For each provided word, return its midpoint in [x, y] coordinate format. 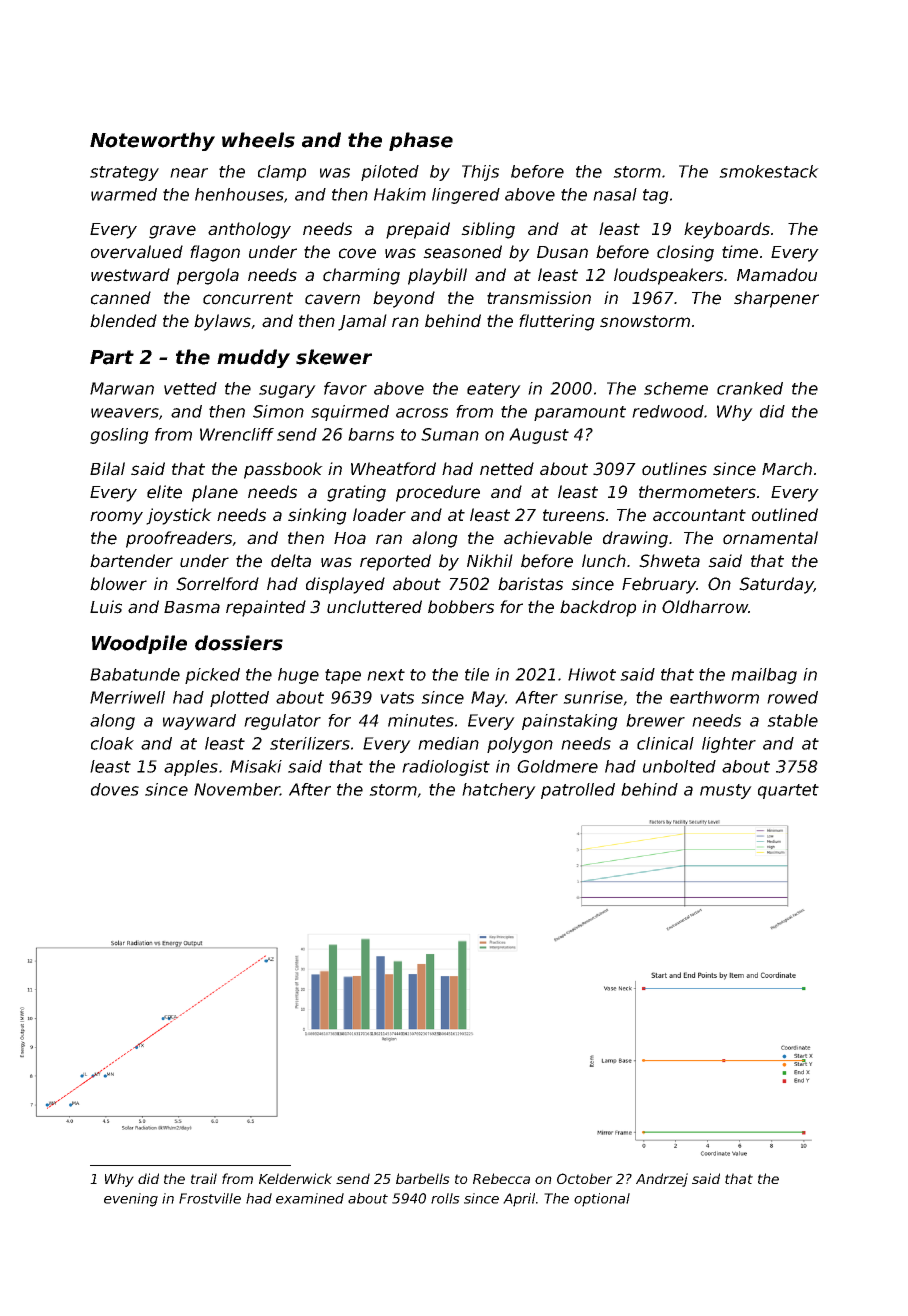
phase [421, 141]
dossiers [239, 643]
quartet [788, 791]
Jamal [362, 322]
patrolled [578, 791]
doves [115, 789]
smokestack [769, 171]
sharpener [776, 299]
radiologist [446, 768]
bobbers [461, 607]
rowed [792, 697]
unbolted [679, 766]
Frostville [210, 1198]
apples [191, 768]
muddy [253, 358]
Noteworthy [152, 141]
